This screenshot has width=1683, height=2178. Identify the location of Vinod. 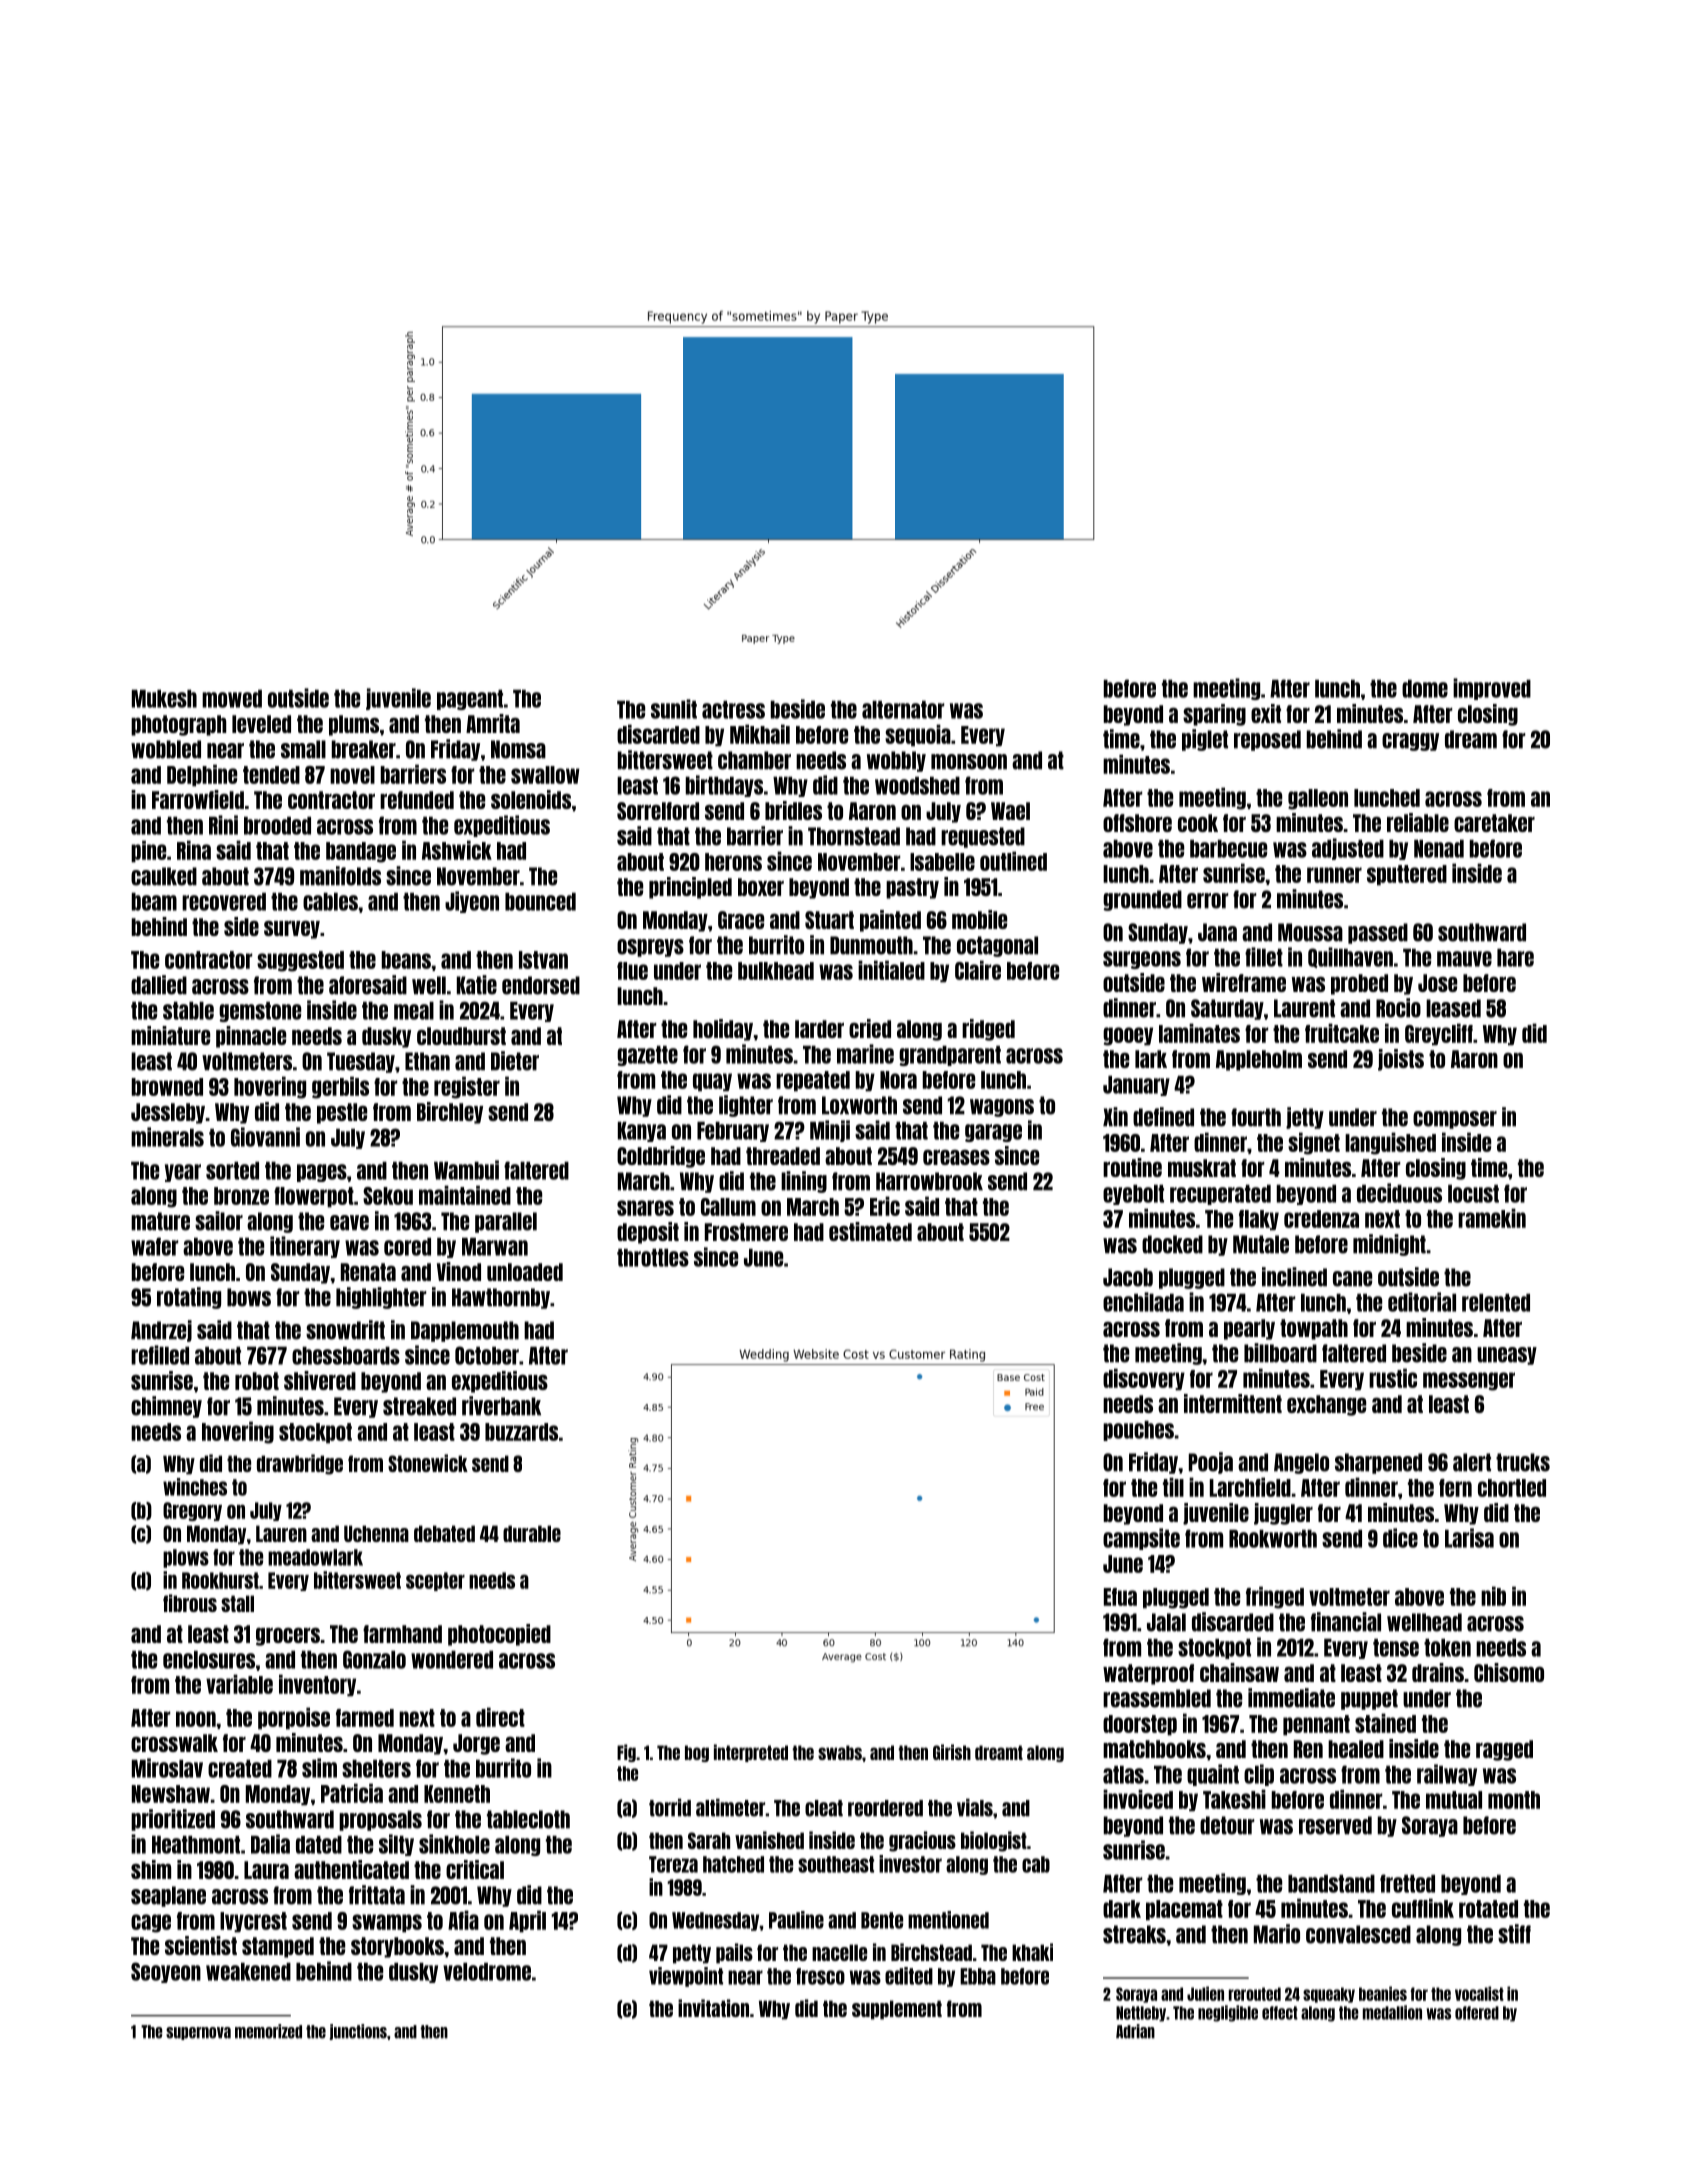
(459, 1271).
